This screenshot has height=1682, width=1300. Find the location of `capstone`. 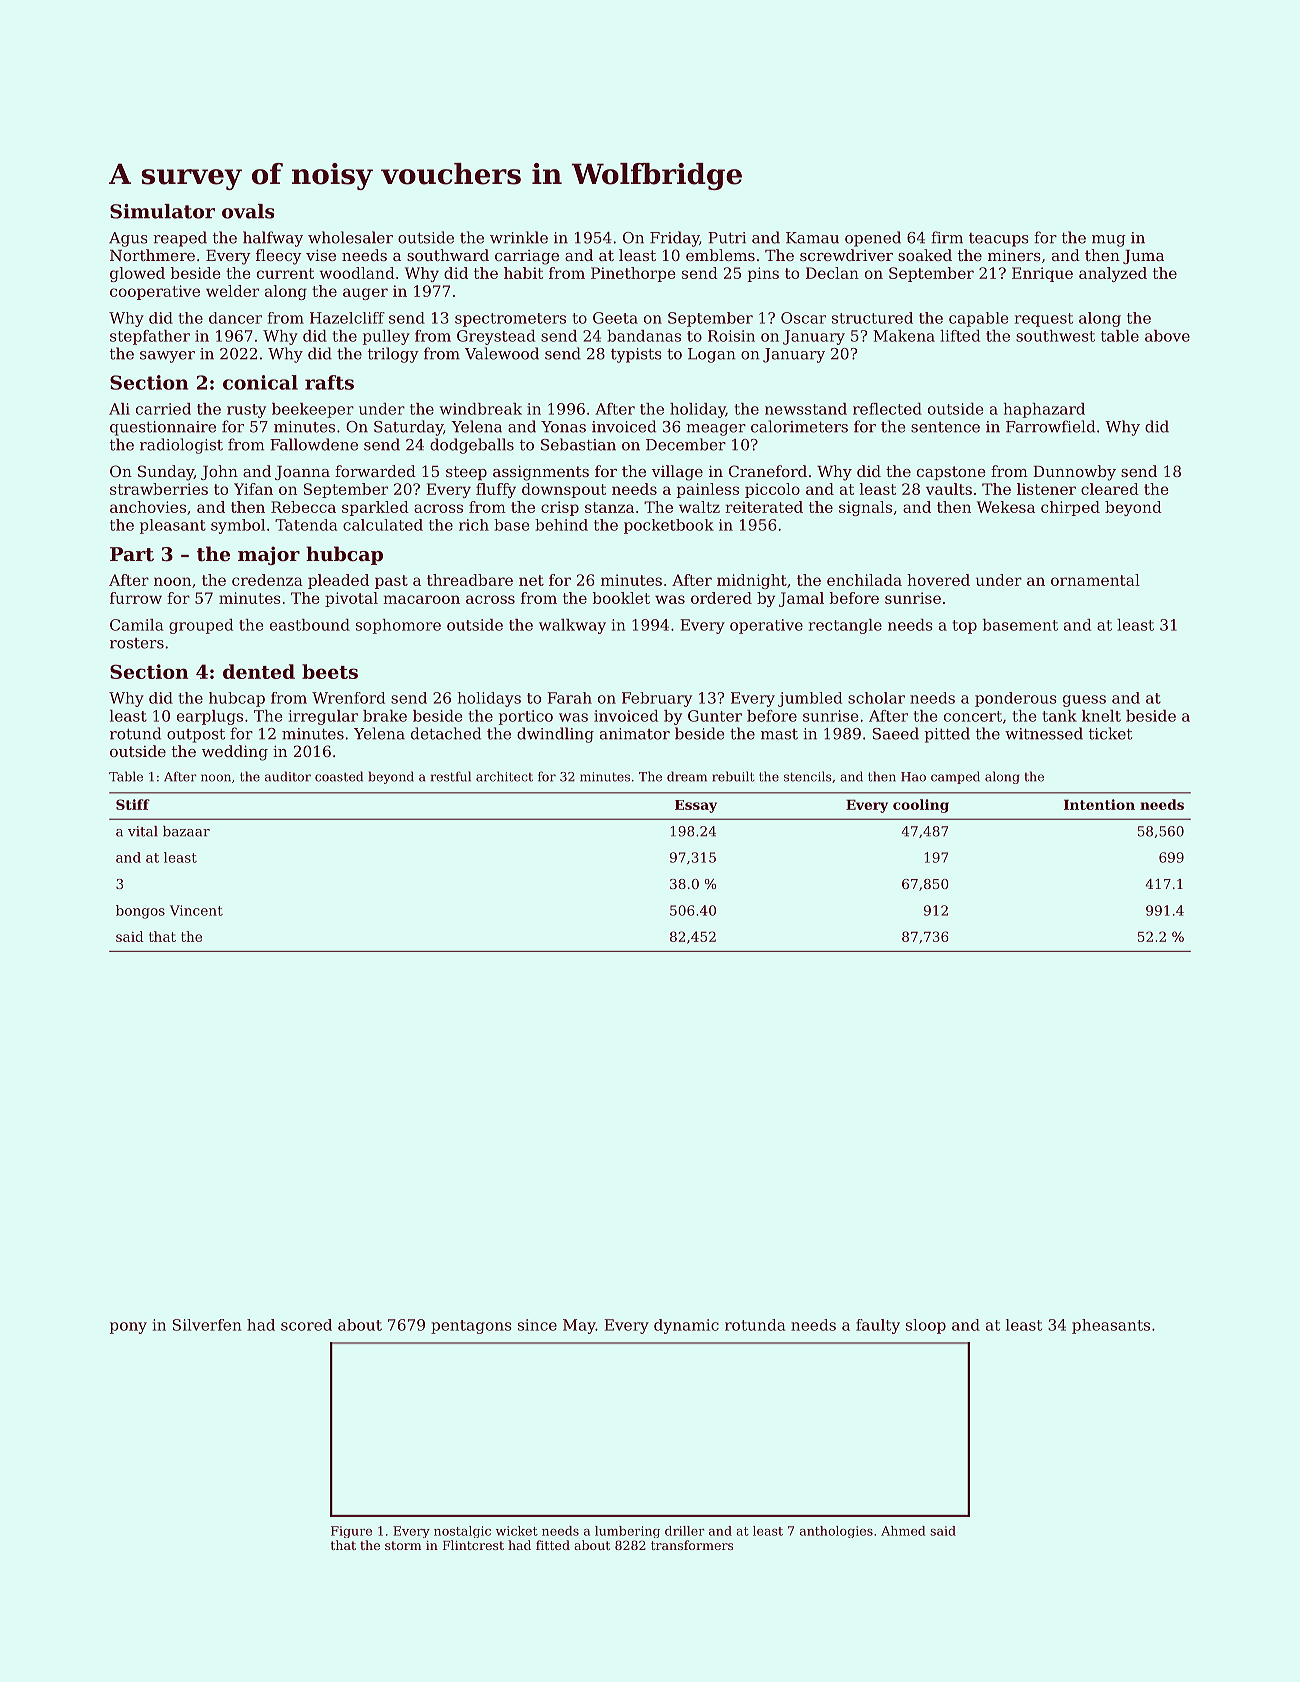

capstone is located at coordinates (951, 473).
